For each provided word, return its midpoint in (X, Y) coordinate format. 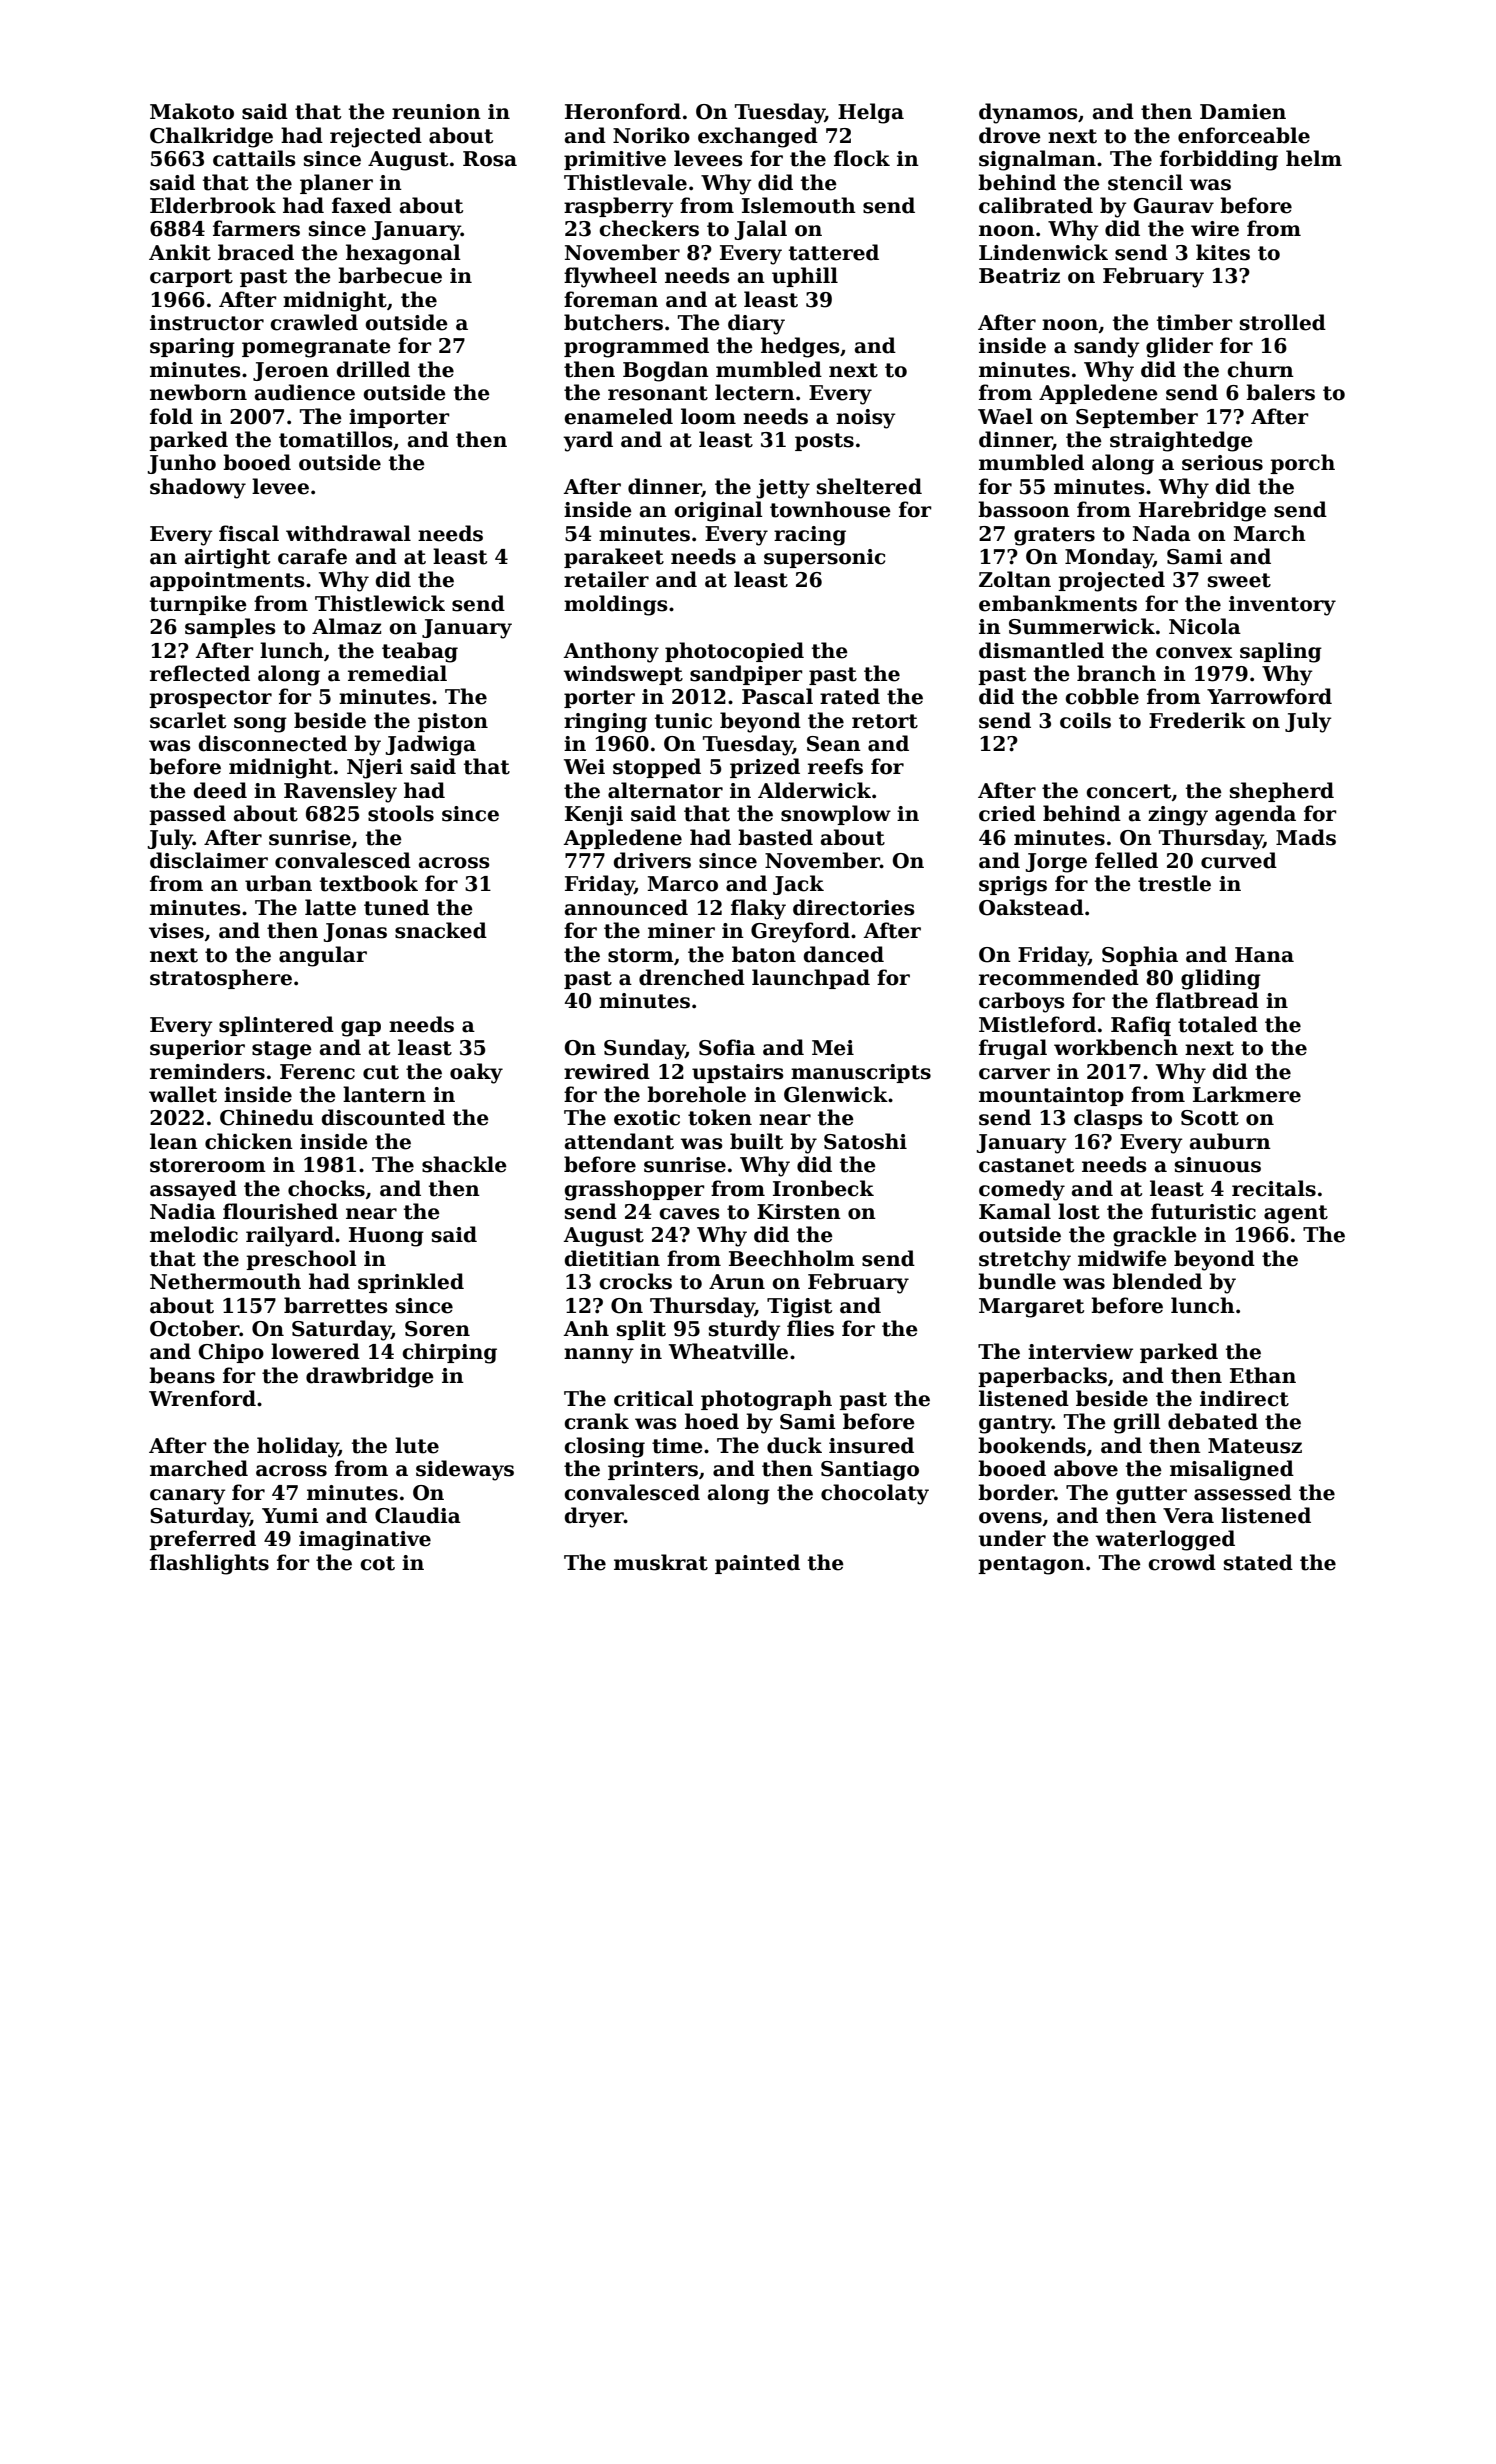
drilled (373, 369)
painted (757, 1564)
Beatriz (1019, 276)
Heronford (623, 111)
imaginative (365, 1541)
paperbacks (1042, 1377)
